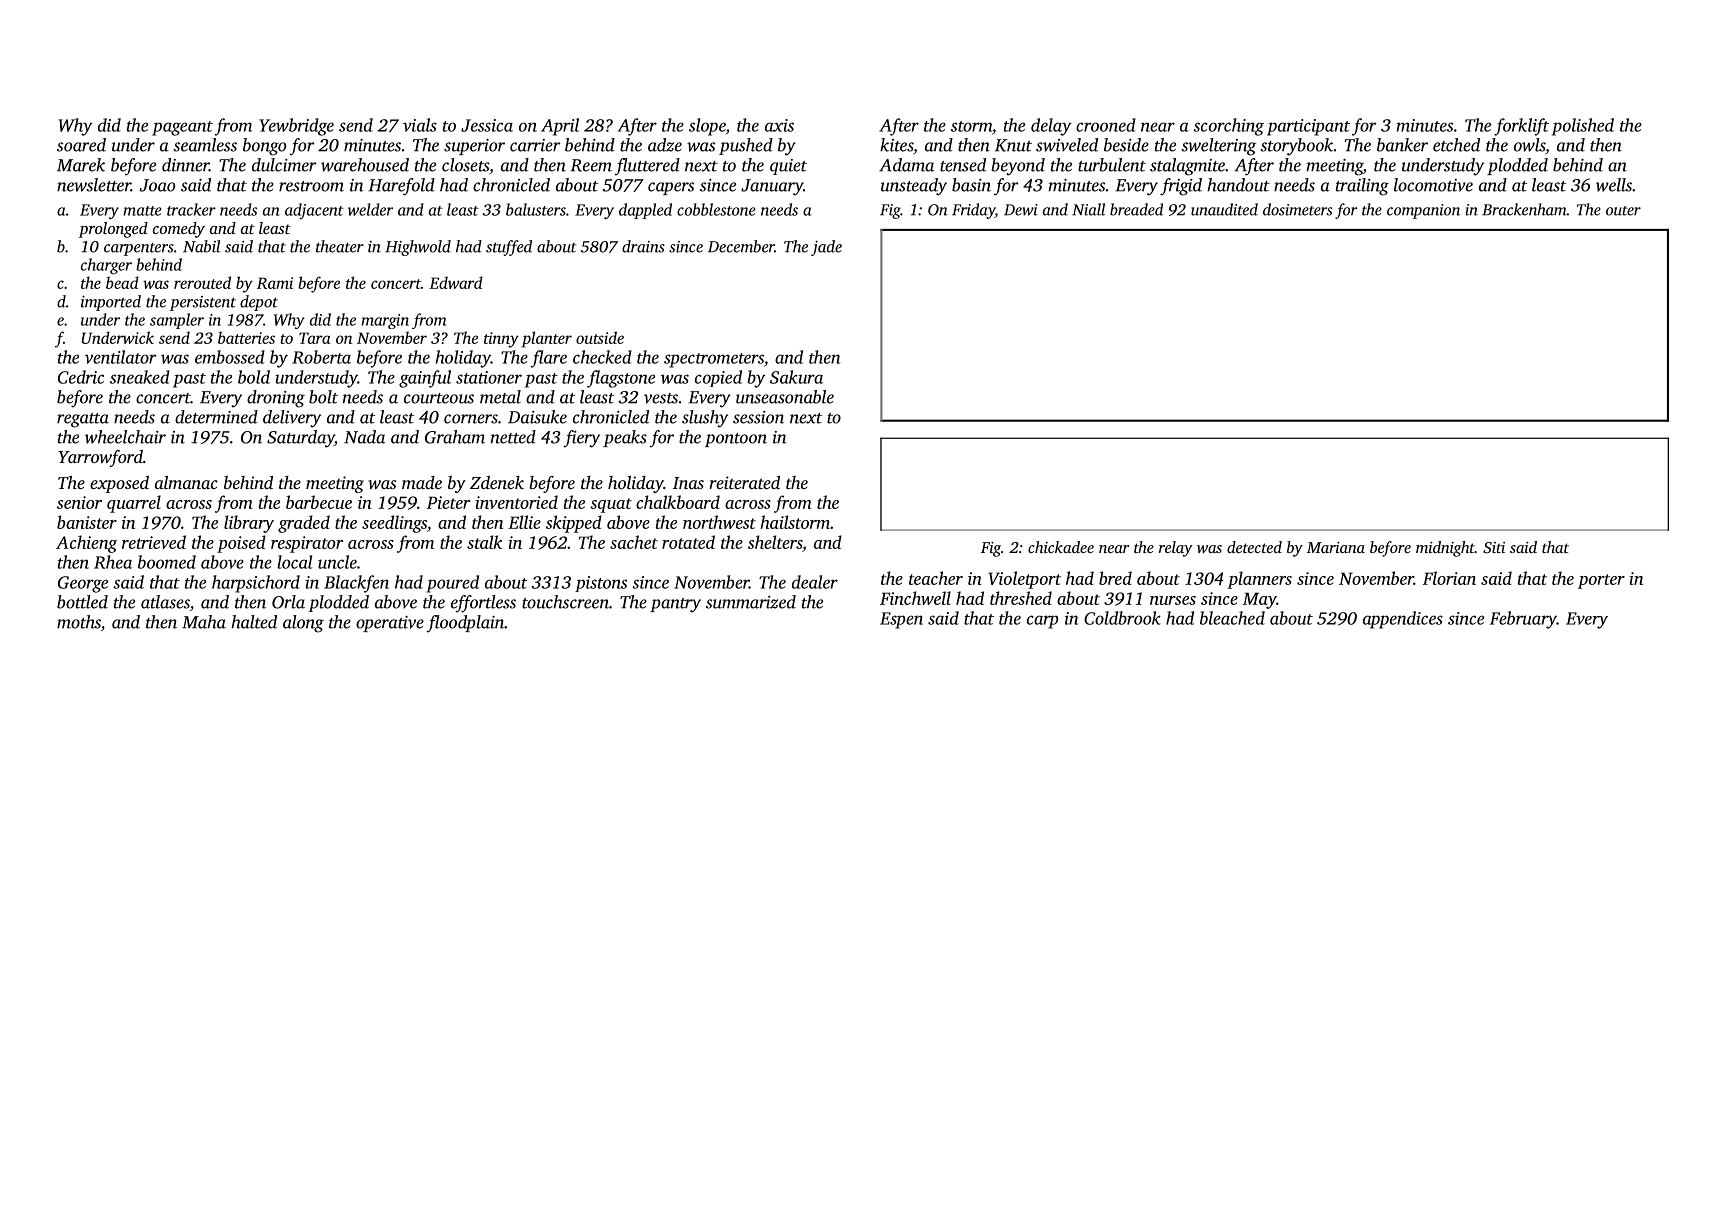 The image size is (1726, 1220). I want to click on unaudited, so click(1224, 209).
